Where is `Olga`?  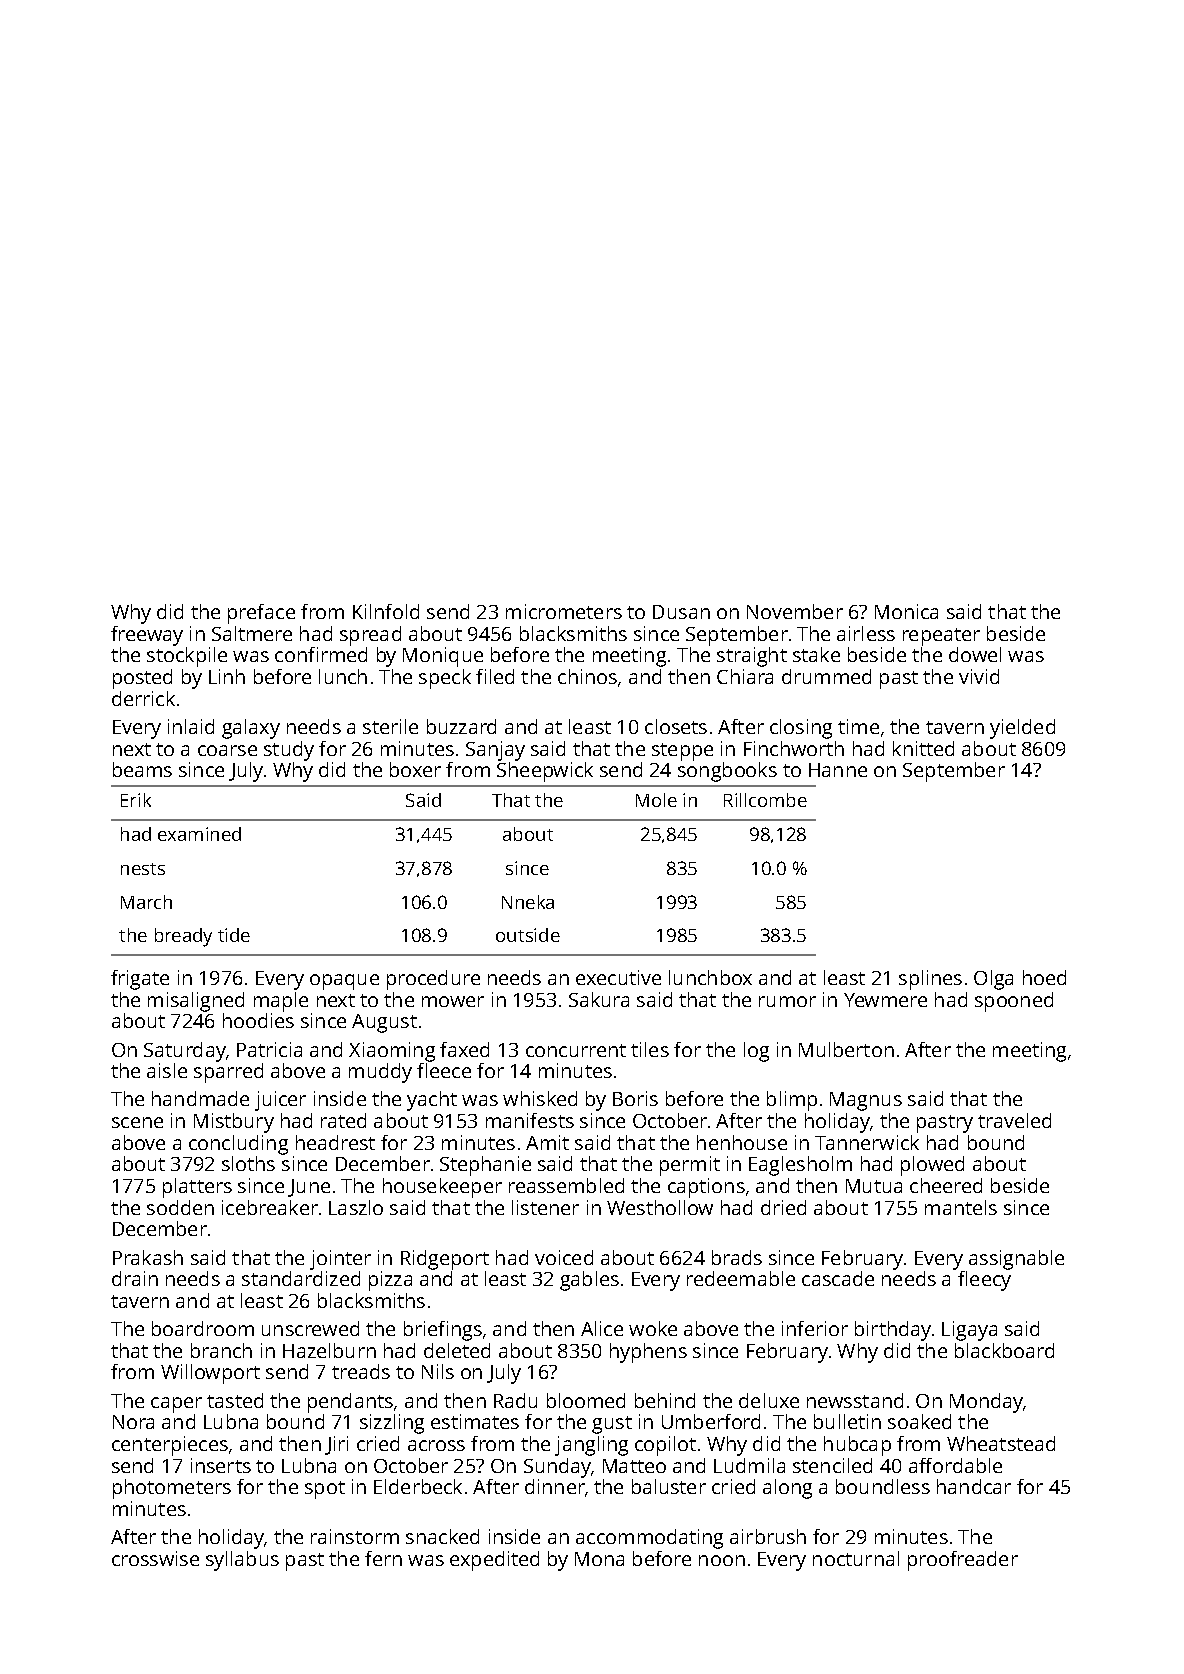
Olga is located at coordinates (993, 980).
